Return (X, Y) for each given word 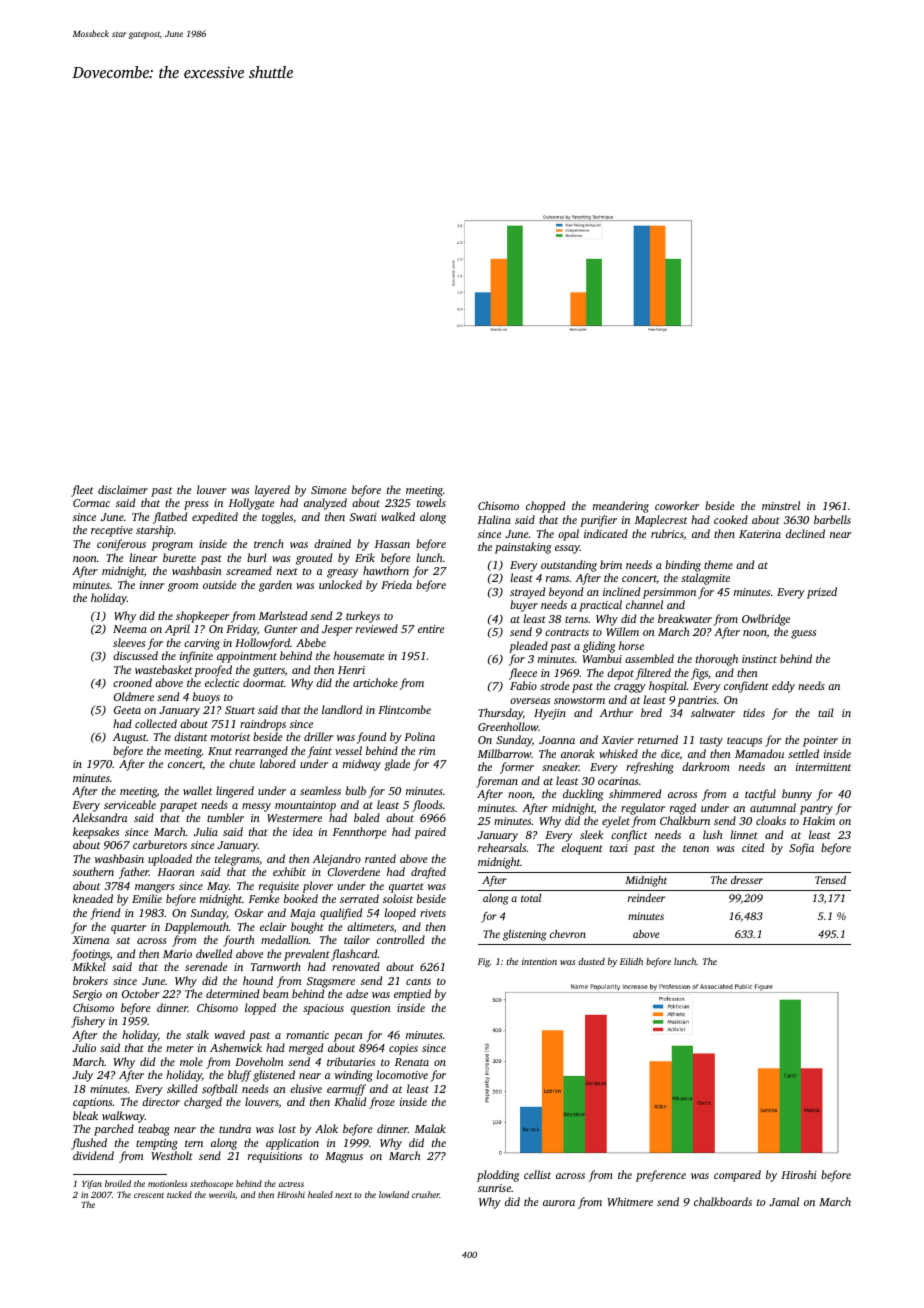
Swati (363, 517)
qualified (341, 914)
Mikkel (89, 966)
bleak (85, 1115)
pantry (816, 810)
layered (272, 491)
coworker (677, 505)
